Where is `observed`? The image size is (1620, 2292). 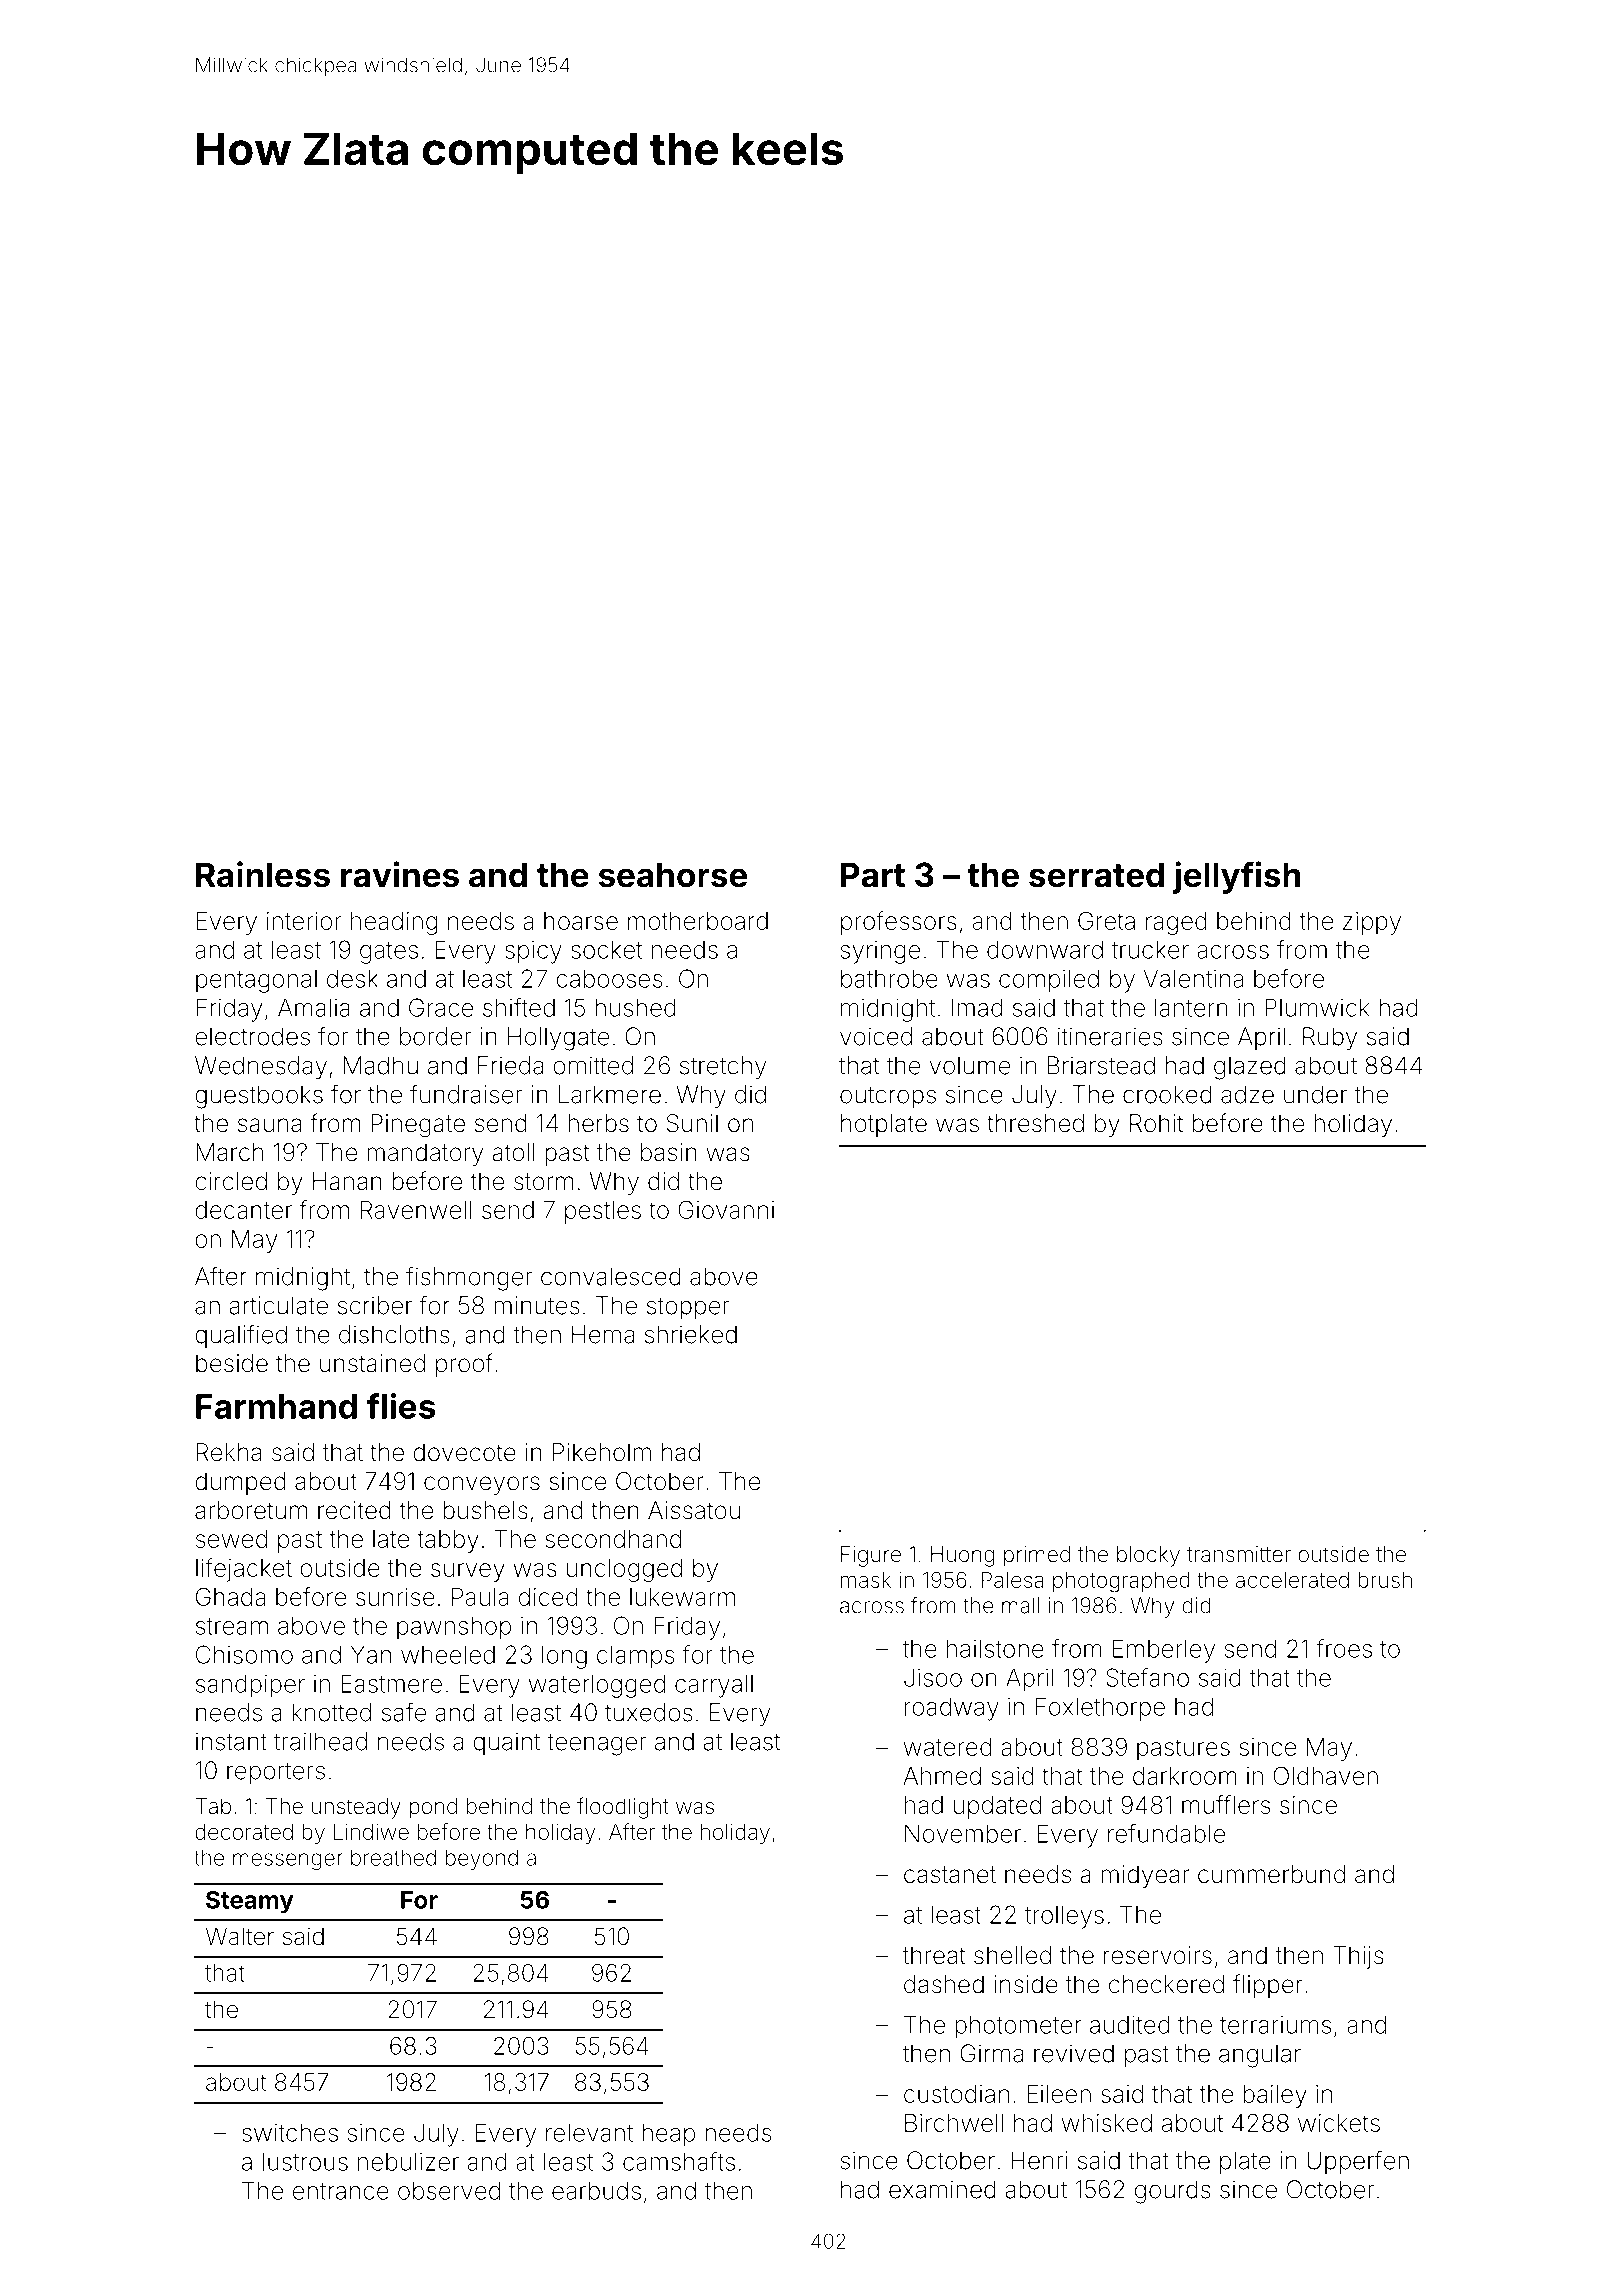 observed is located at coordinates (449, 2190).
